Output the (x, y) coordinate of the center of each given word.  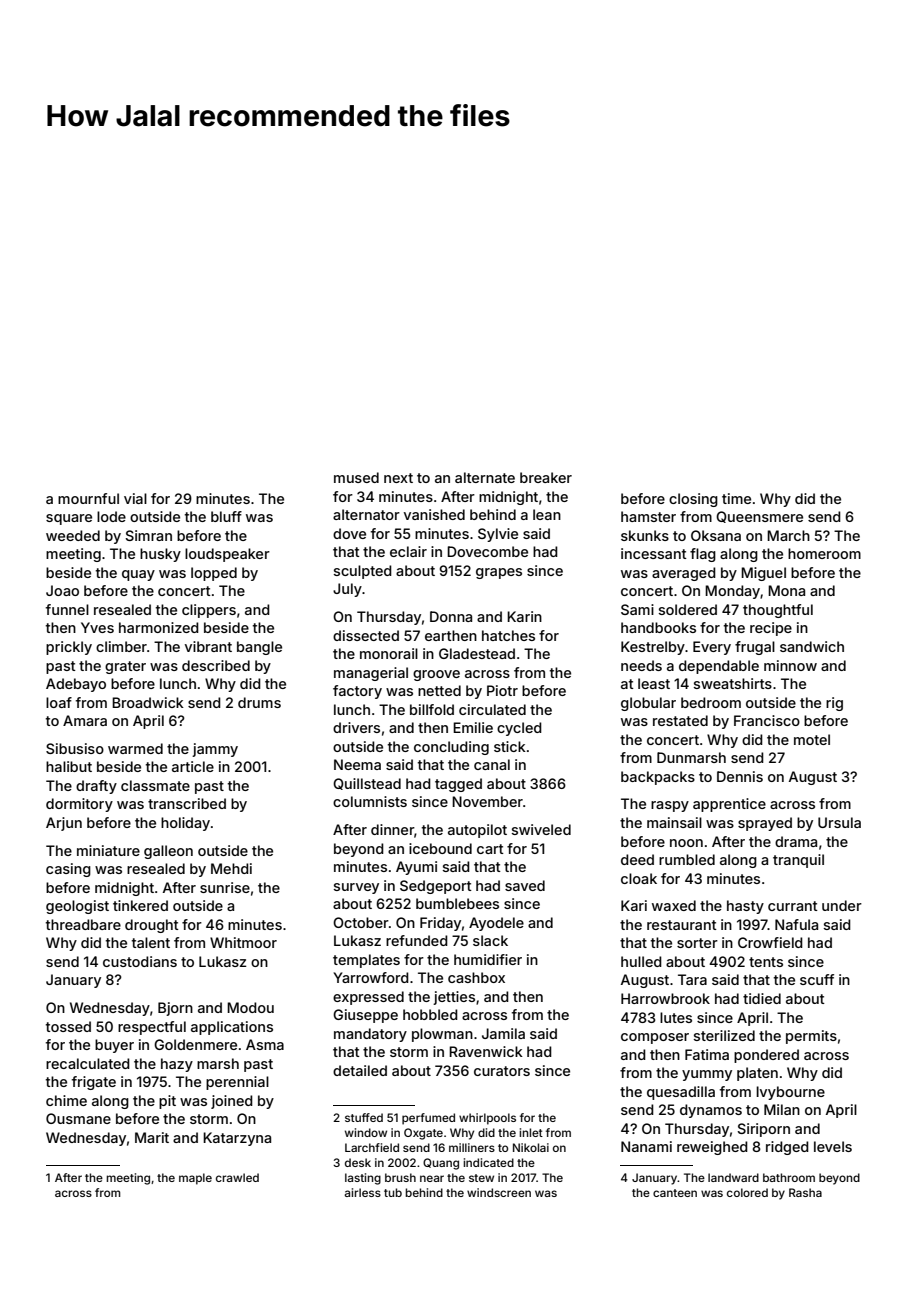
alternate (485, 477)
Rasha (805, 1192)
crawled (237, 1177)
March (788, 535)
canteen (675, 1193)
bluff (226, 516)
